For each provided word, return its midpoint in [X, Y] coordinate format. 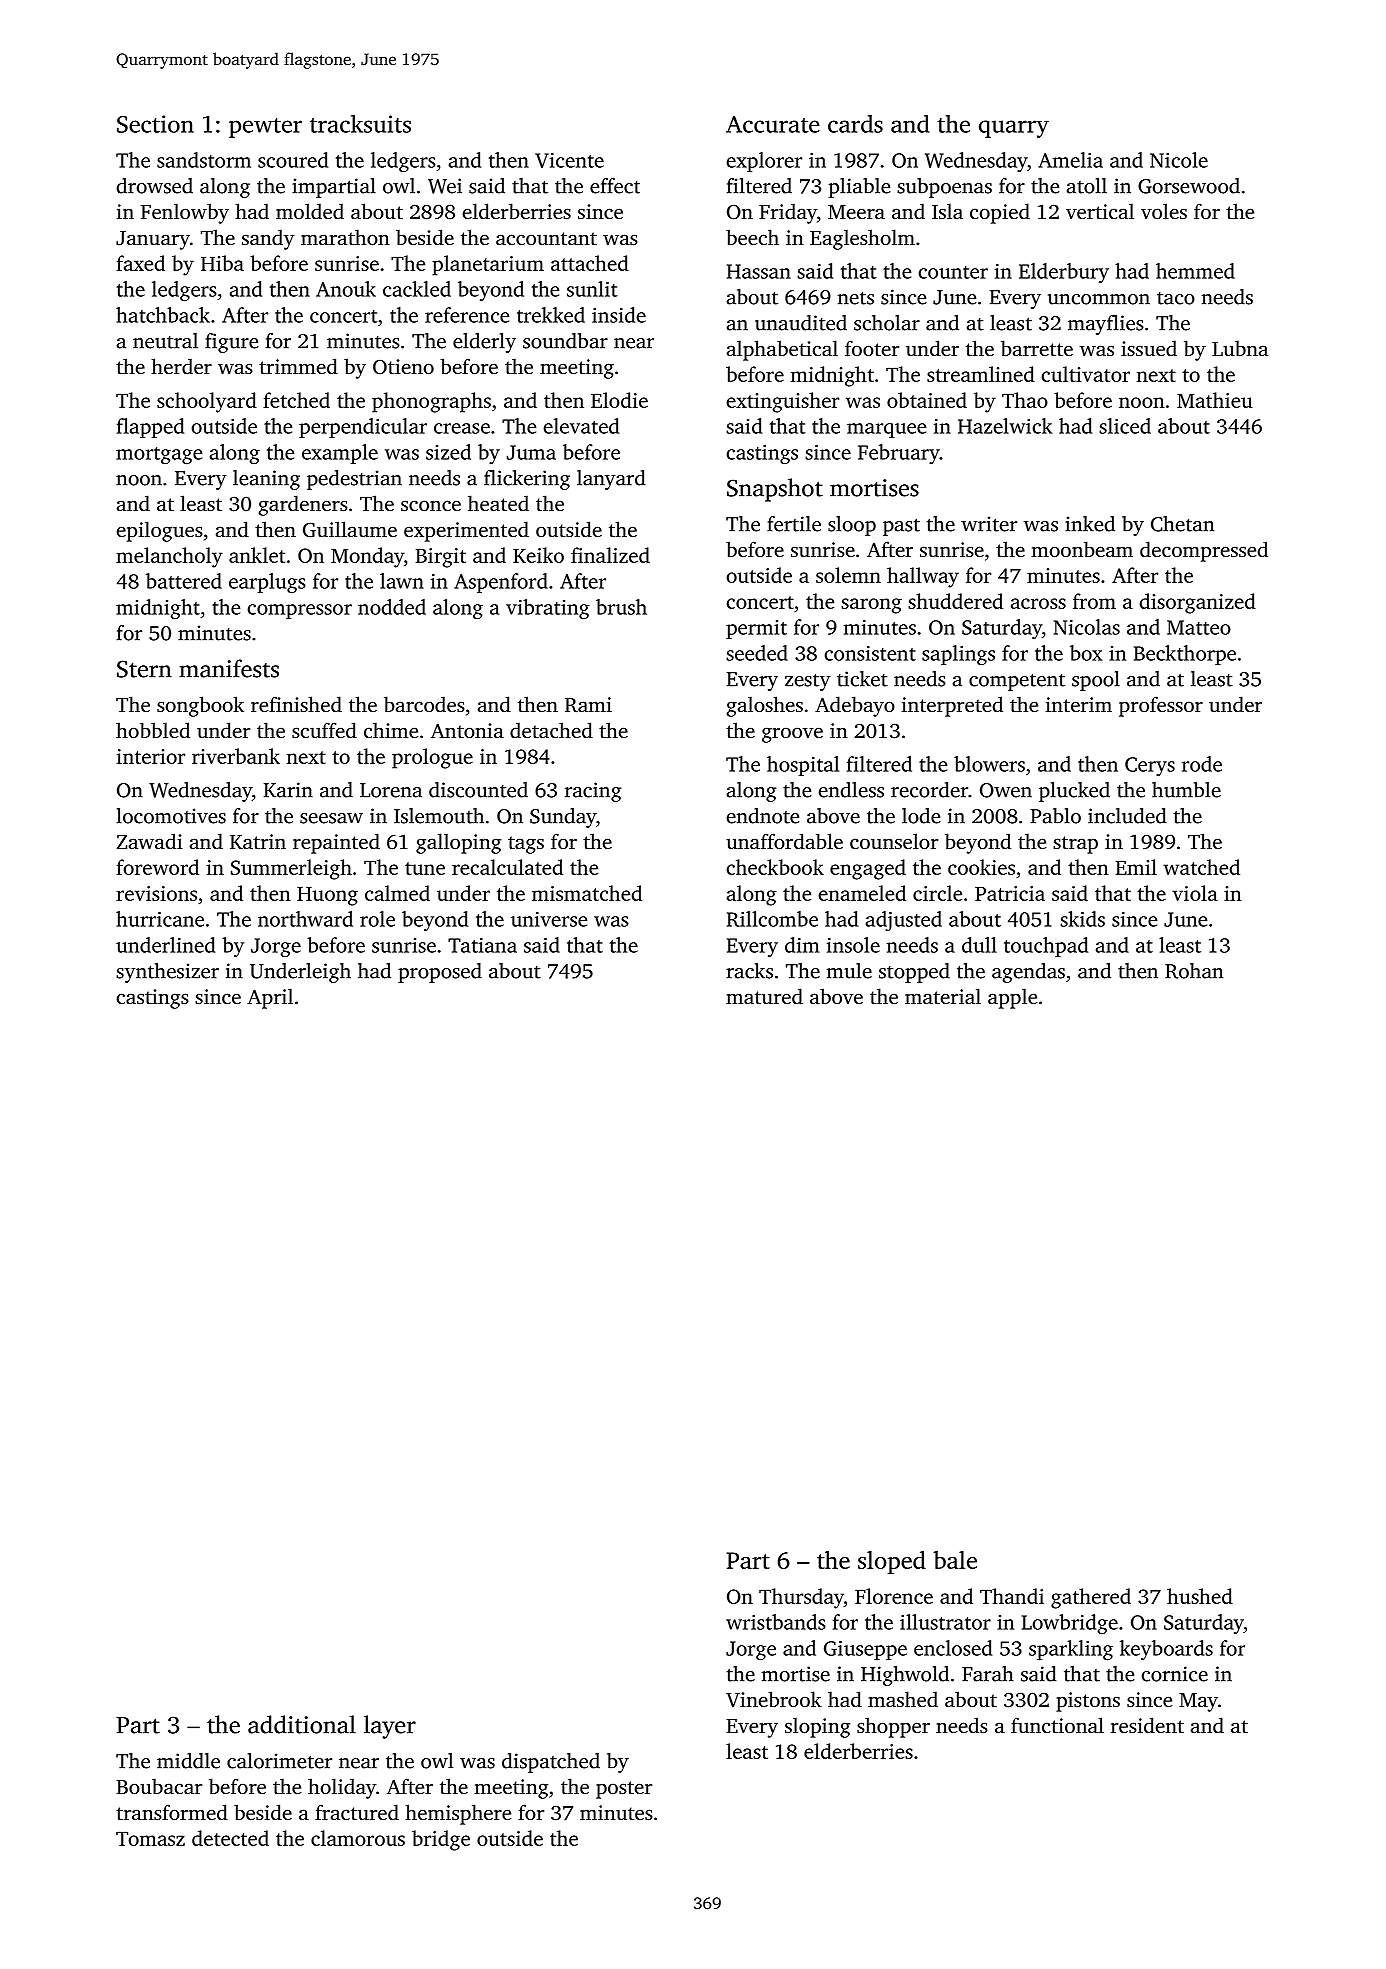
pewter [265, 128]
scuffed [324, 730]
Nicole [1179, 160]
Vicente [569, 160]
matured [764, 996]
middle [188, 1761]
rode [1202, 764]
